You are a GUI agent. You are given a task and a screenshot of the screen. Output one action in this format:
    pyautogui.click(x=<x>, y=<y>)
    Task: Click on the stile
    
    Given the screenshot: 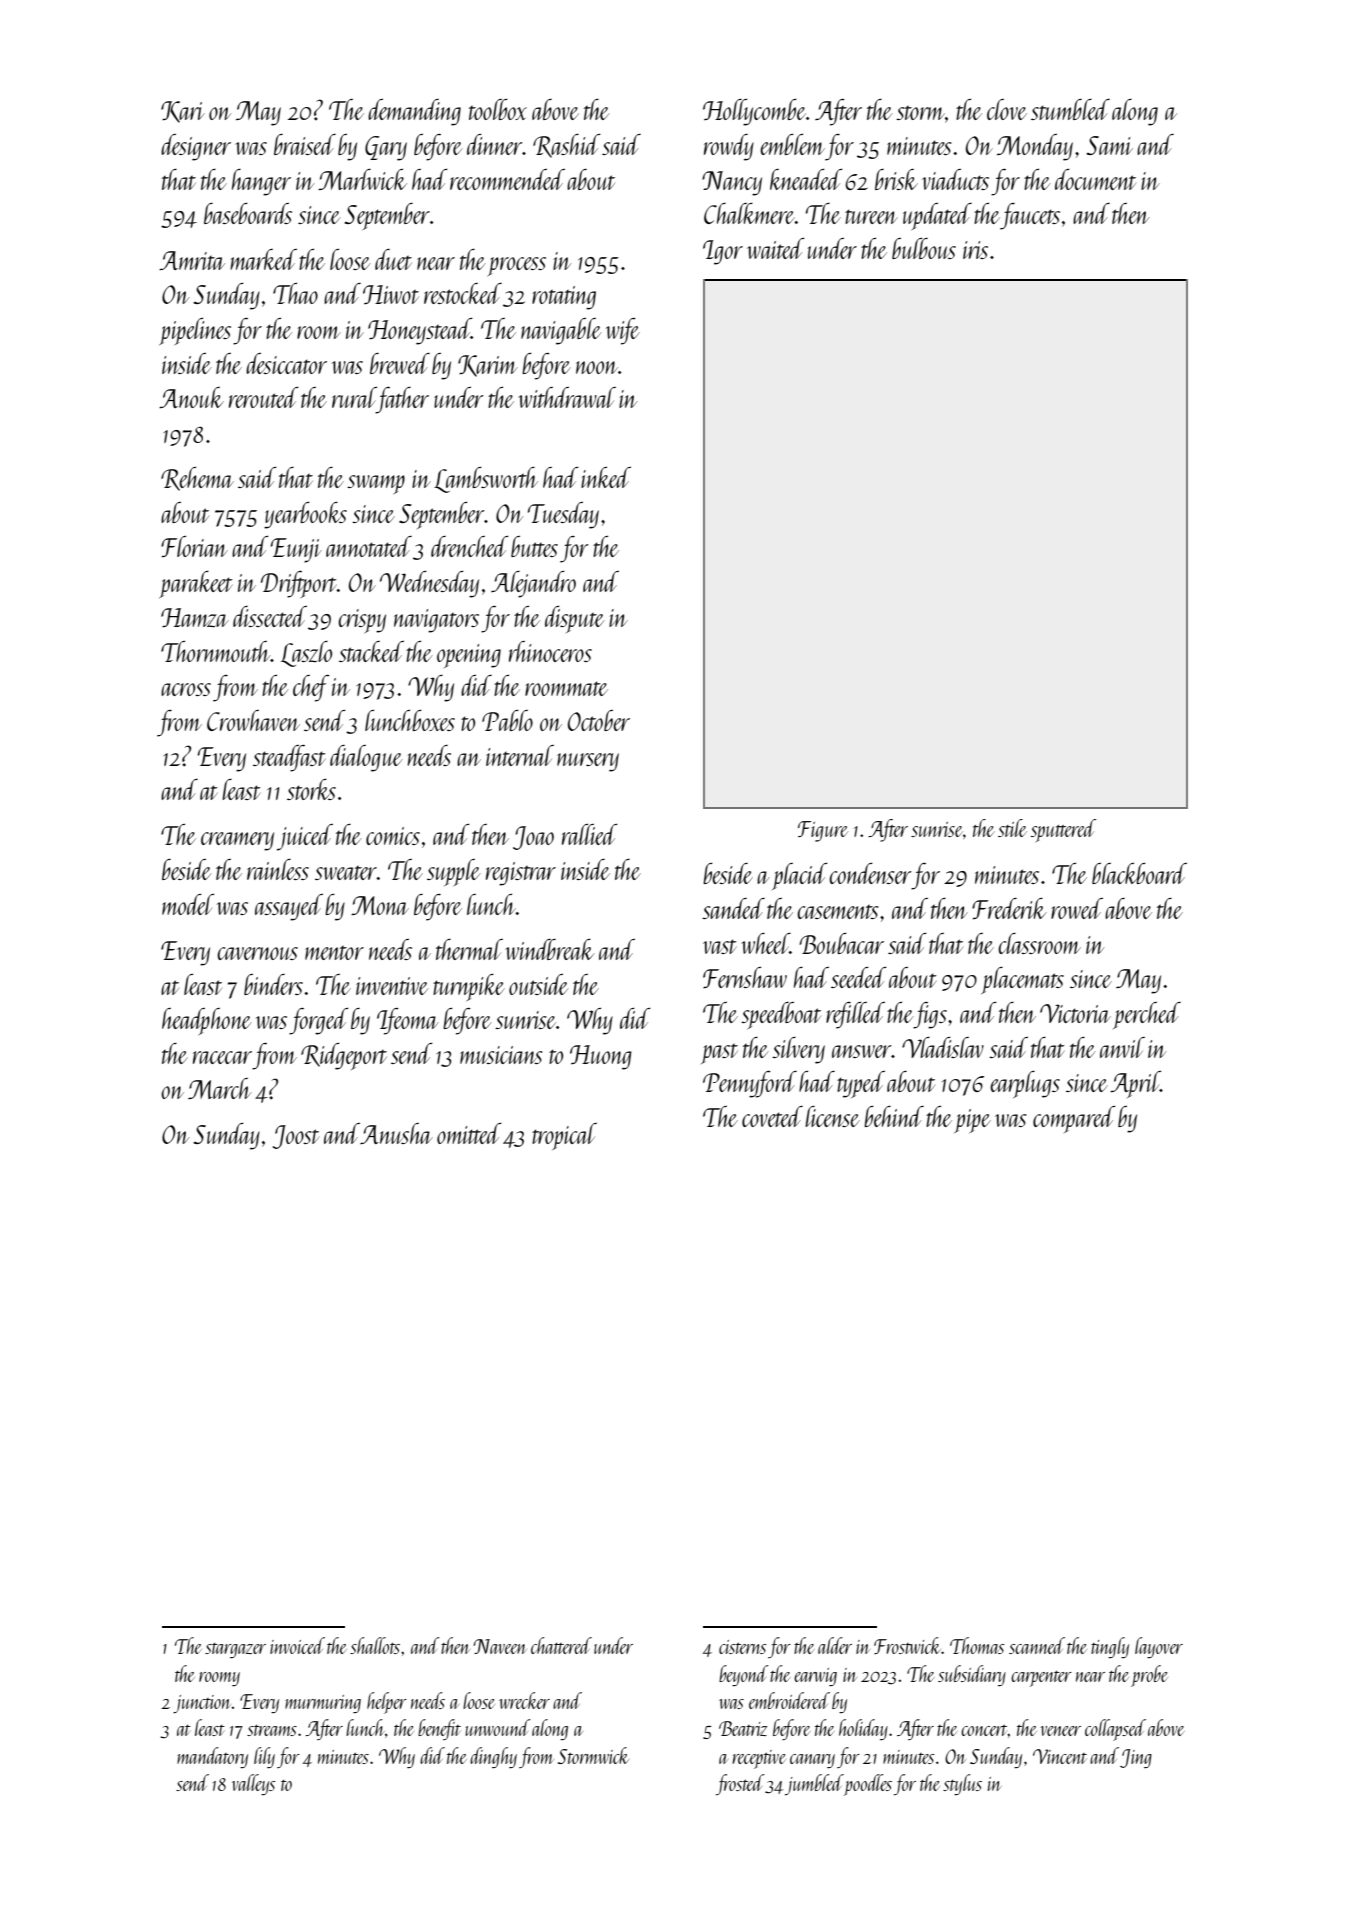 What is the action you would take?
    pyautogui.click(x=1012, y=828)
